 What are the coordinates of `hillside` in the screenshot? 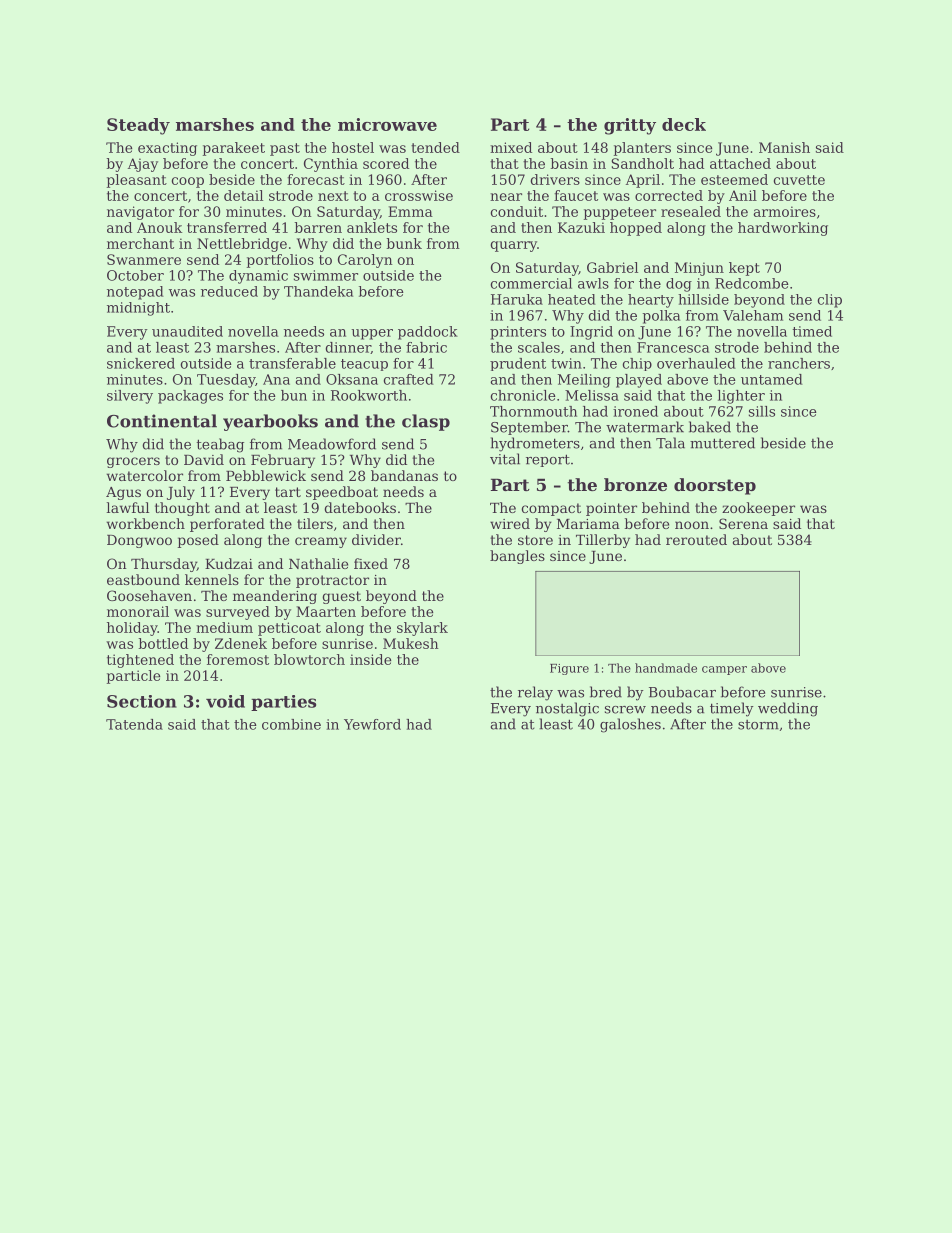 It's located at (703, 299).
